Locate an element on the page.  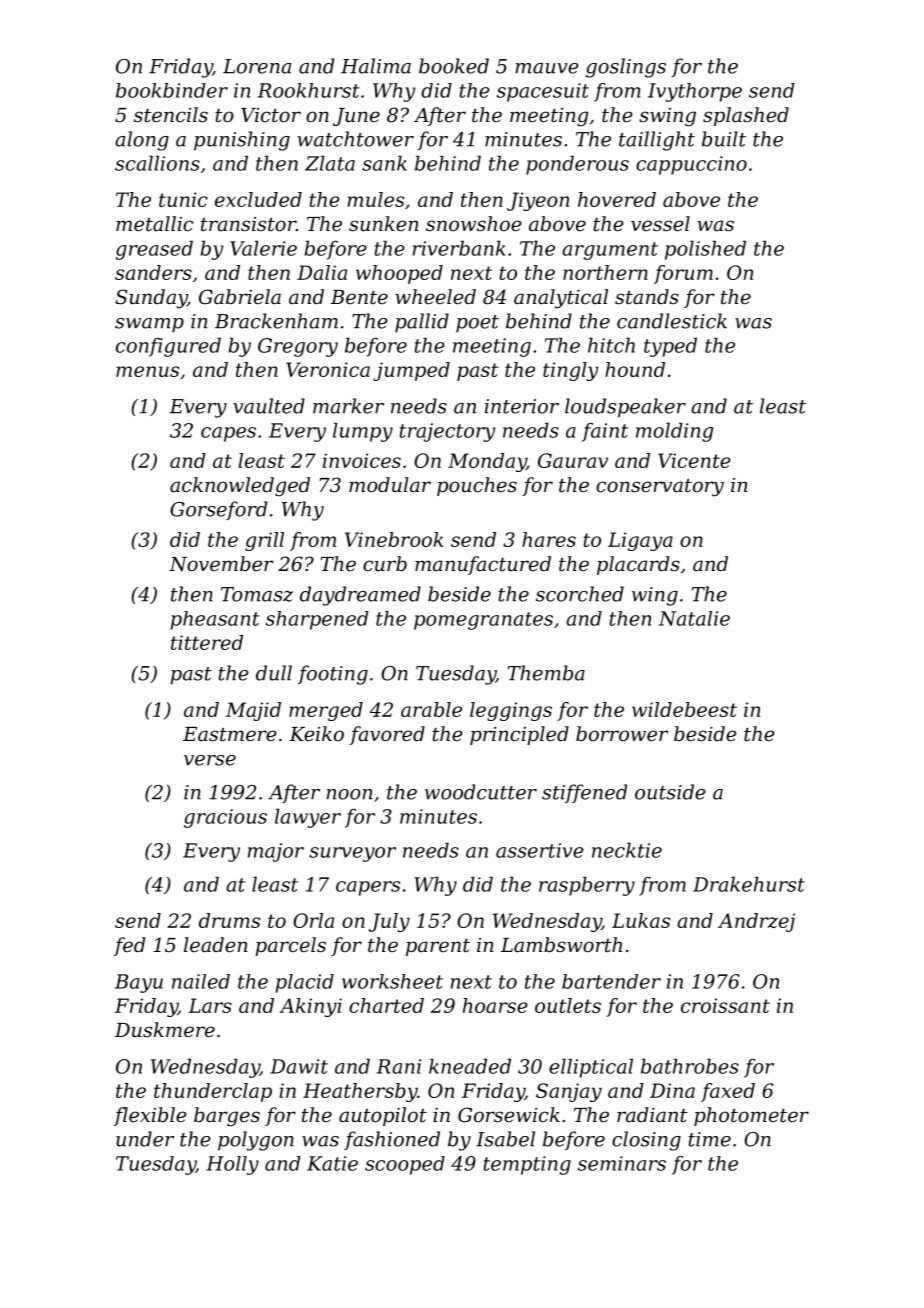
kneaded is located at coordinates (470, 1066).
